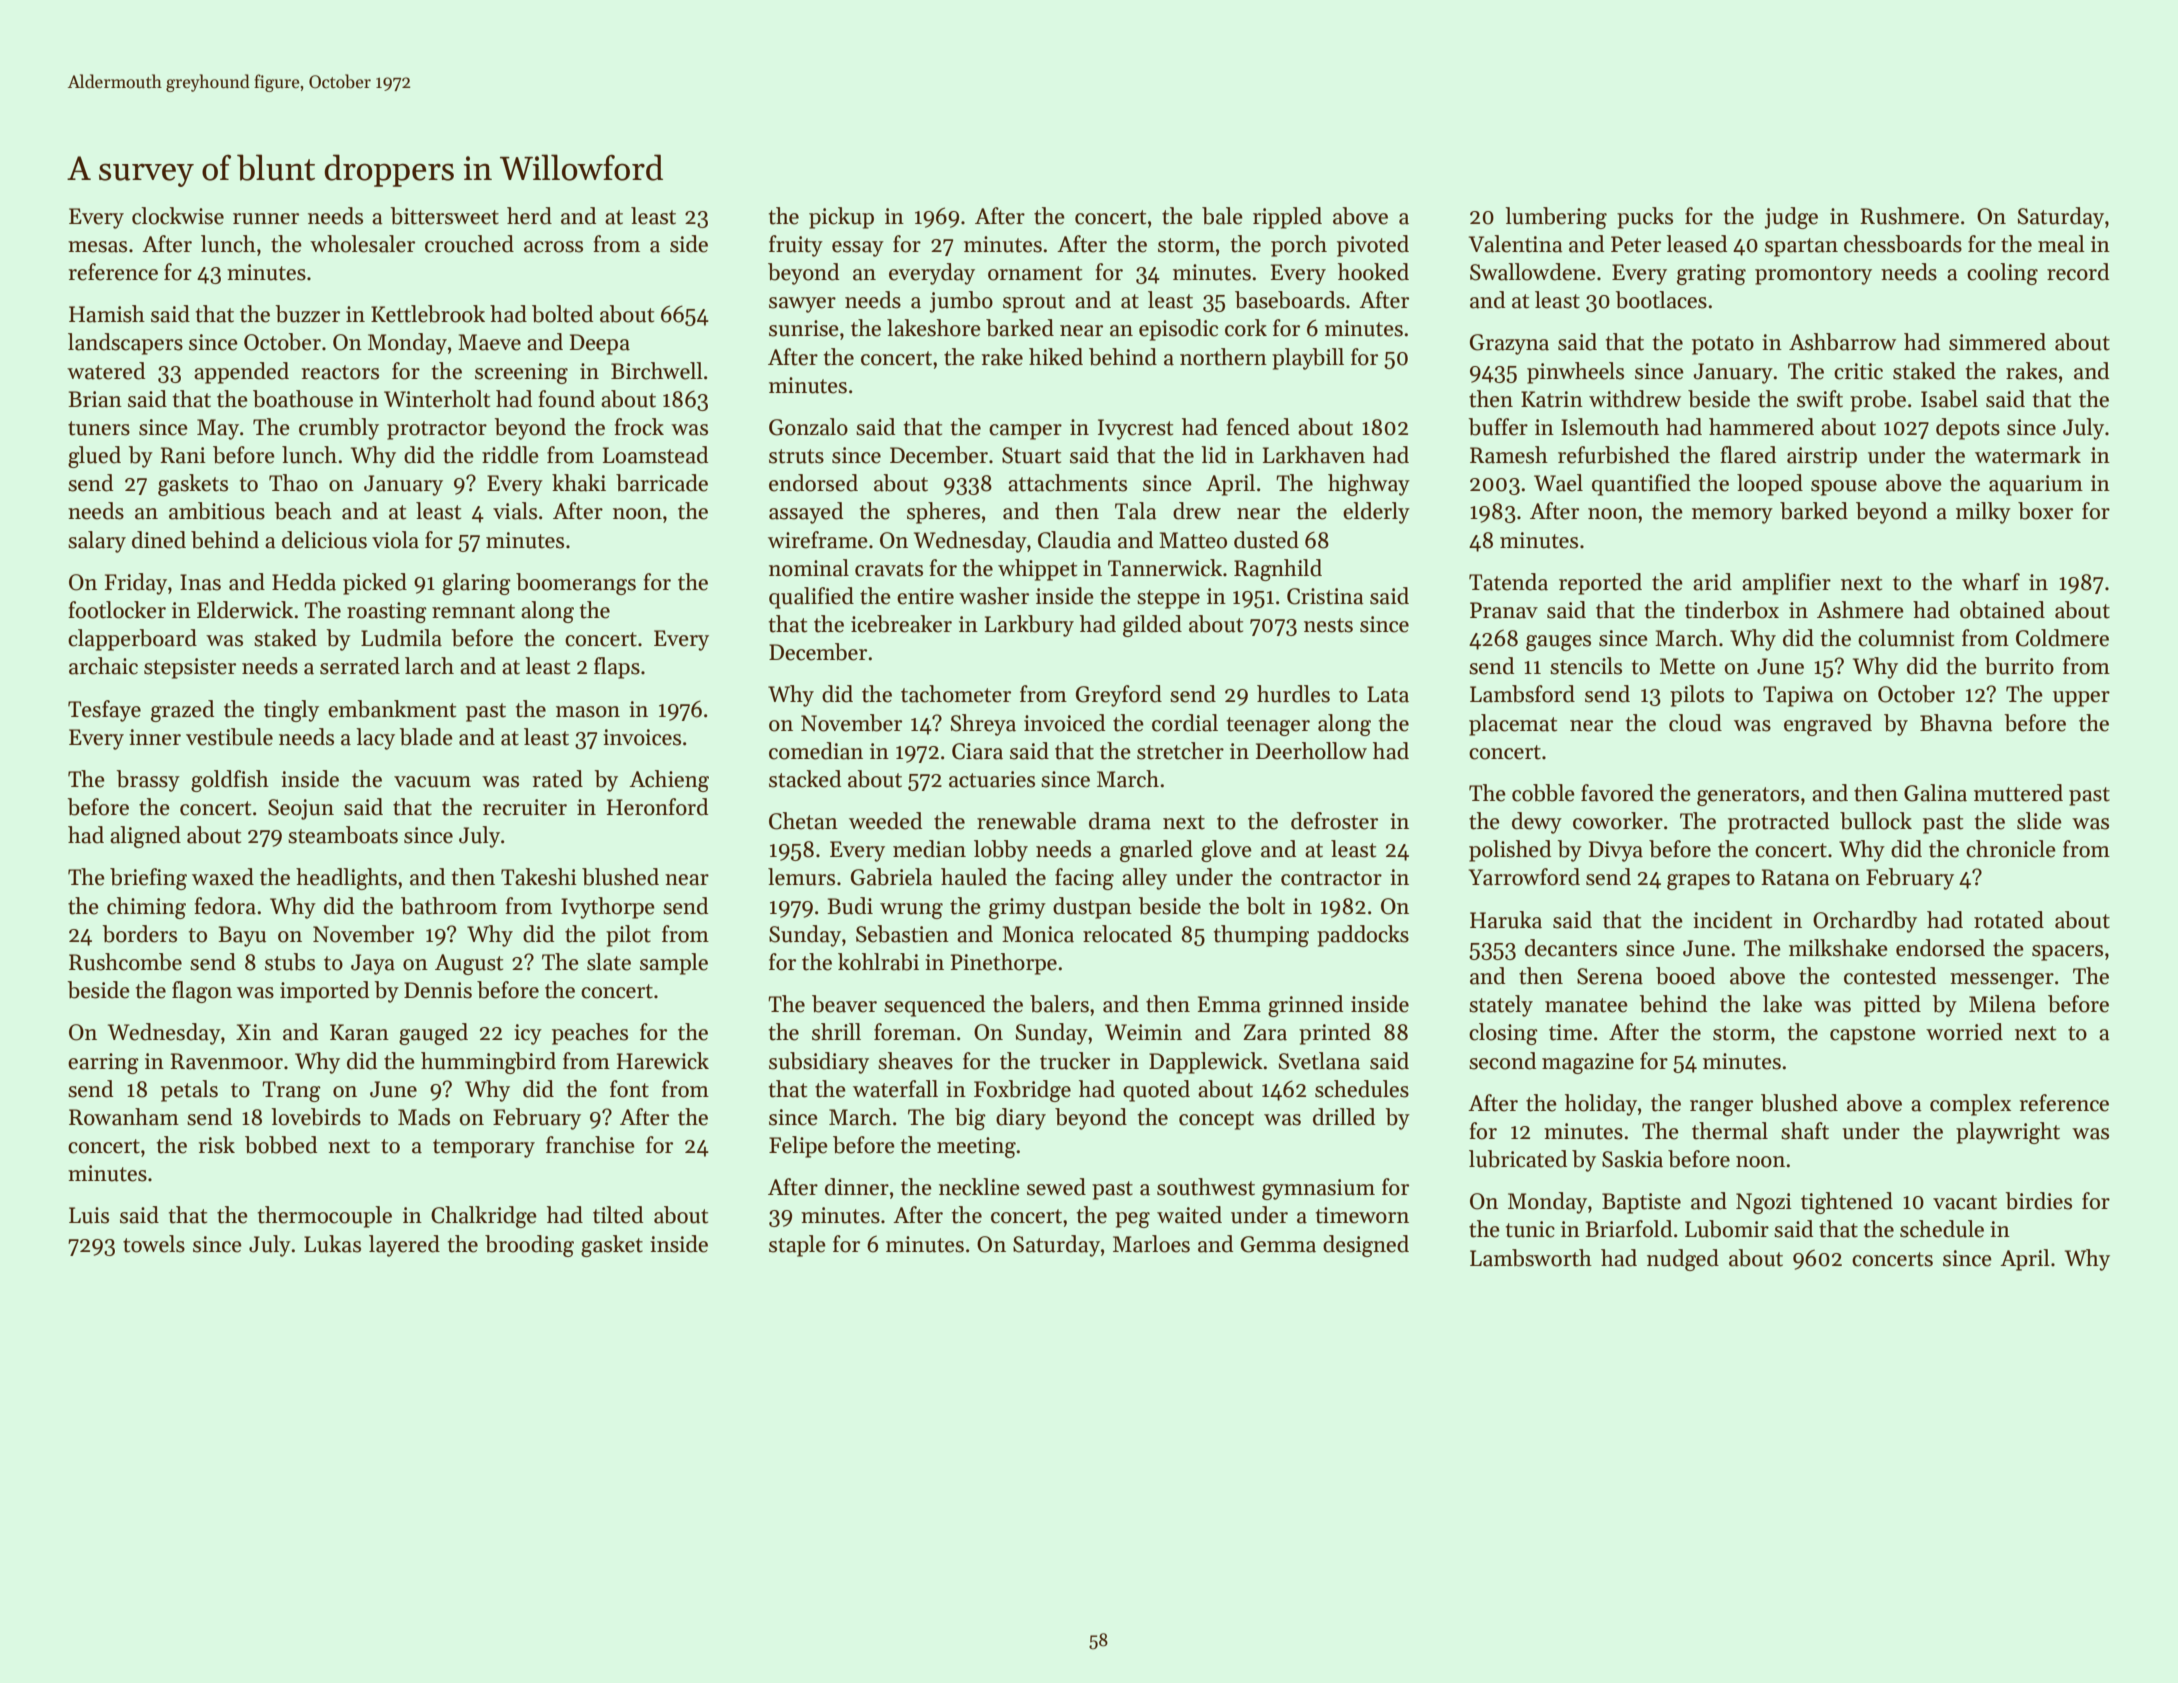 The height and width of the screenshot is (1683, 2178). I want to click on fedora, so click(225, 906).
